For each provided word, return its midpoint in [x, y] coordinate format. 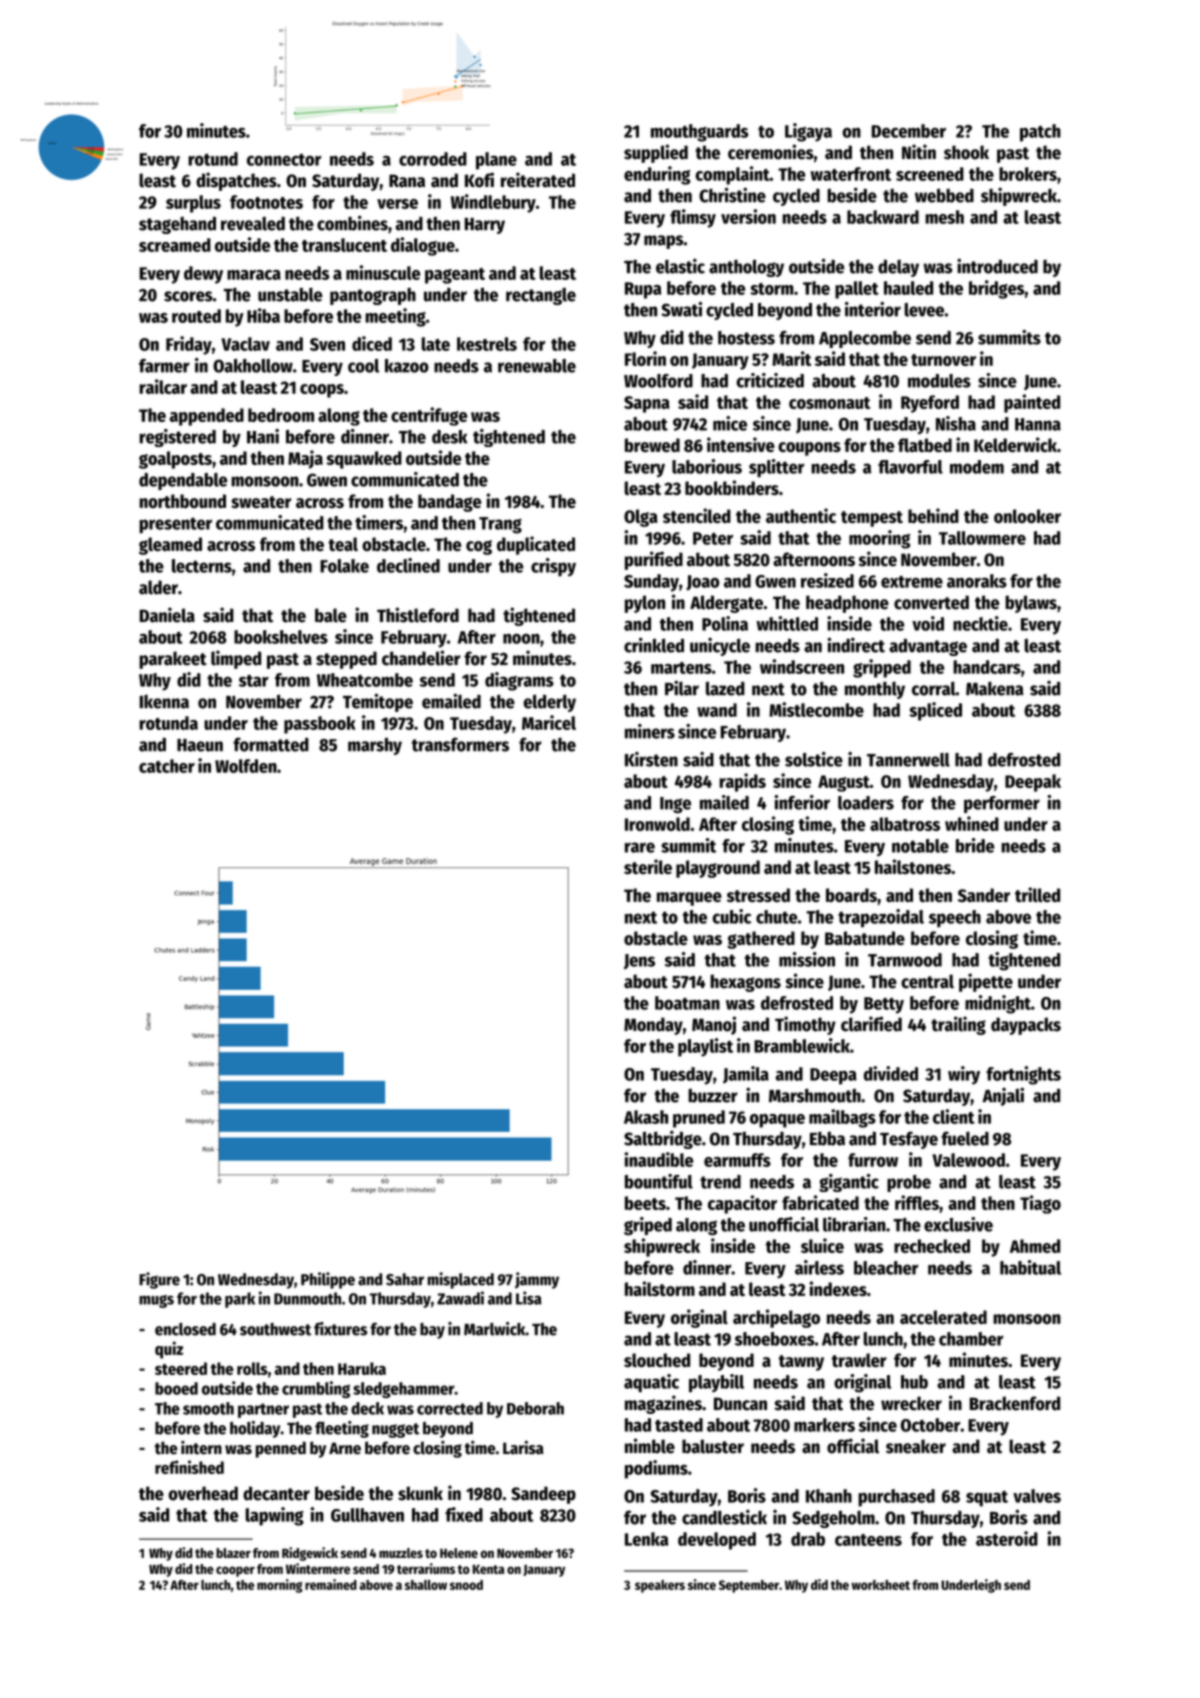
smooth [208, 1408]
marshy [375, 746]
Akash [646, 1117]
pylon [645, 604]
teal [343, 544]
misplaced [461, 1280]
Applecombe [865, 339]
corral [934, 688]
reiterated [538, 180]
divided [891, 1073]
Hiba [263, 315]
